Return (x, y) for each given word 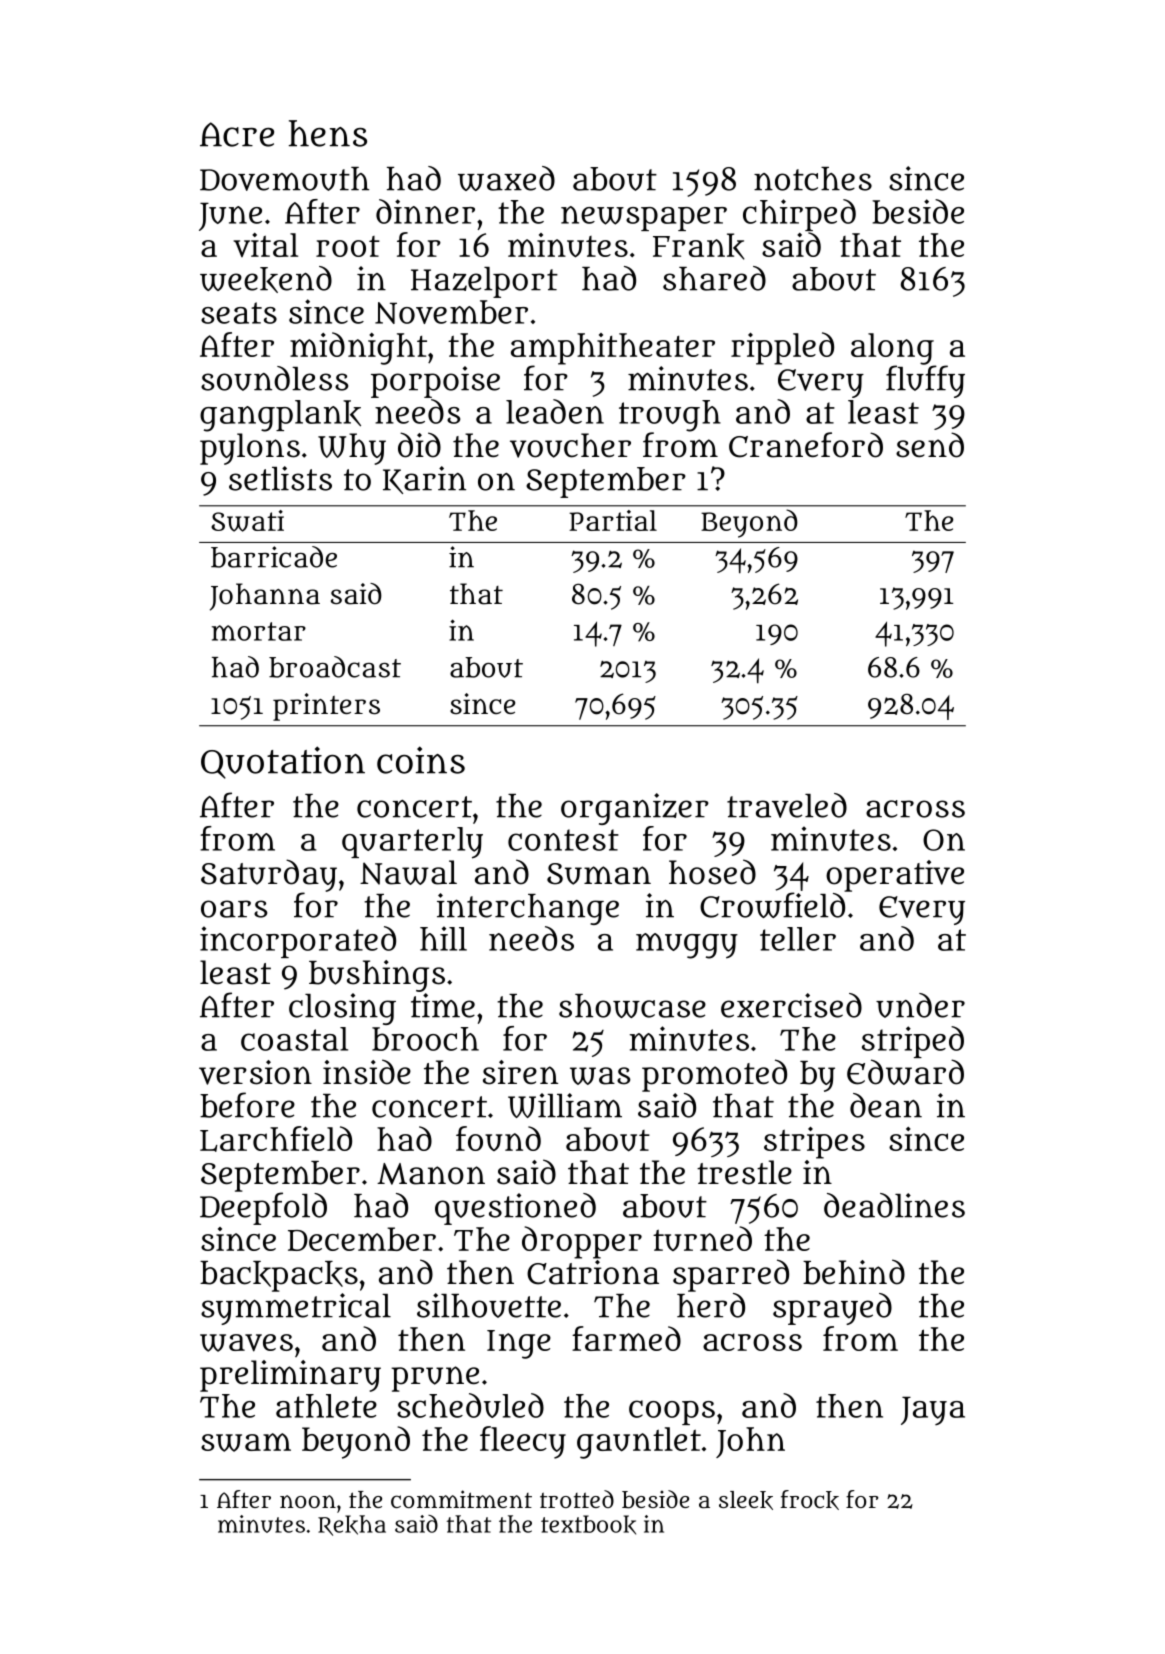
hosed (712, 872)
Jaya (933, 1410)
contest (563, 840)
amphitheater (613, 349)
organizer (635, 809)
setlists (280, 478)
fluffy (925, 381)
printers (326, 707)
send (930, 445)
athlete (326, 1406)
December (362, 1239)
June (230, 216)
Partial (613, 520)
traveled (787, 805)
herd (711, 1305)
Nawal (408, 872)
